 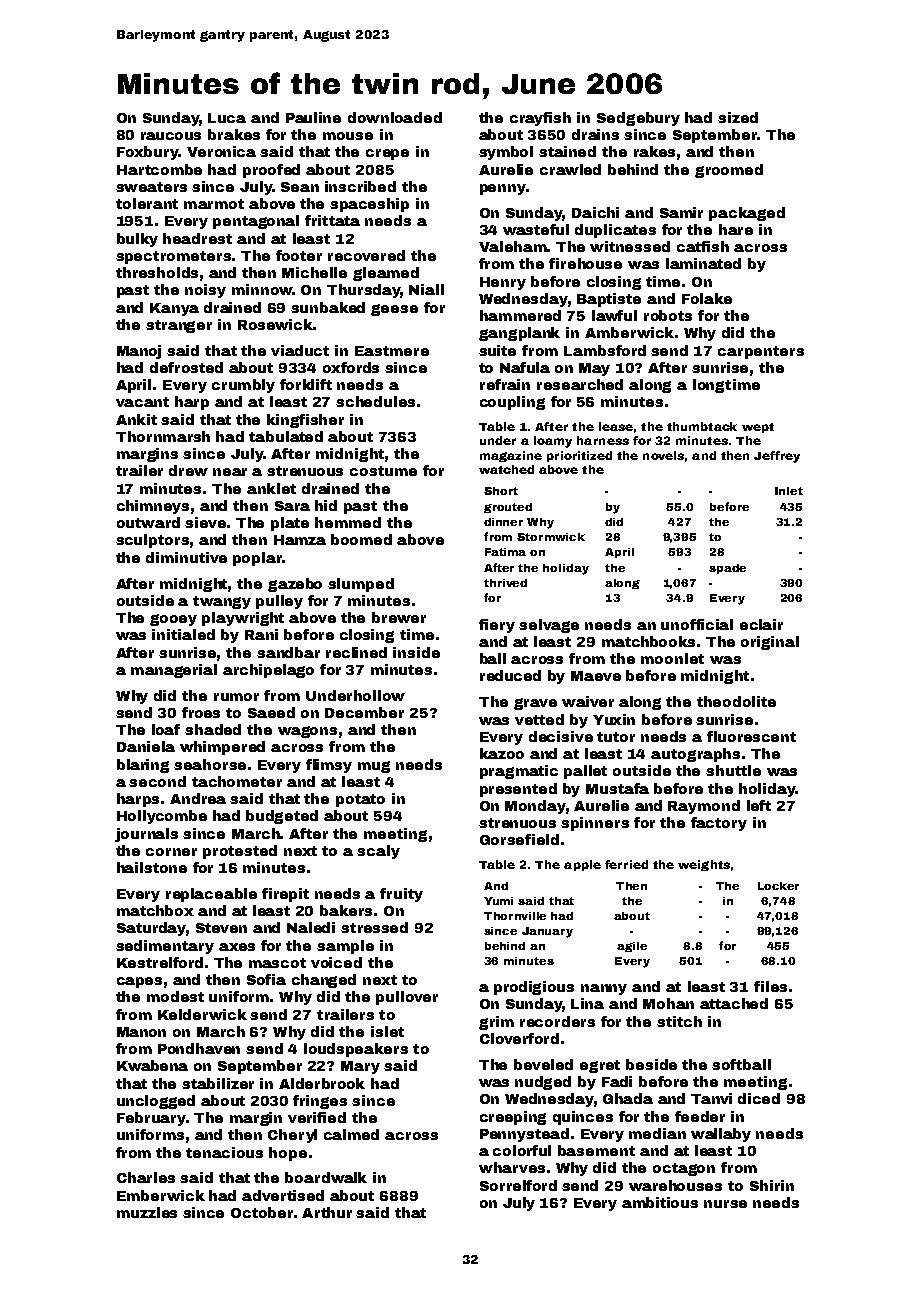 I want to click on mascot, so click(x=277, y=963).
